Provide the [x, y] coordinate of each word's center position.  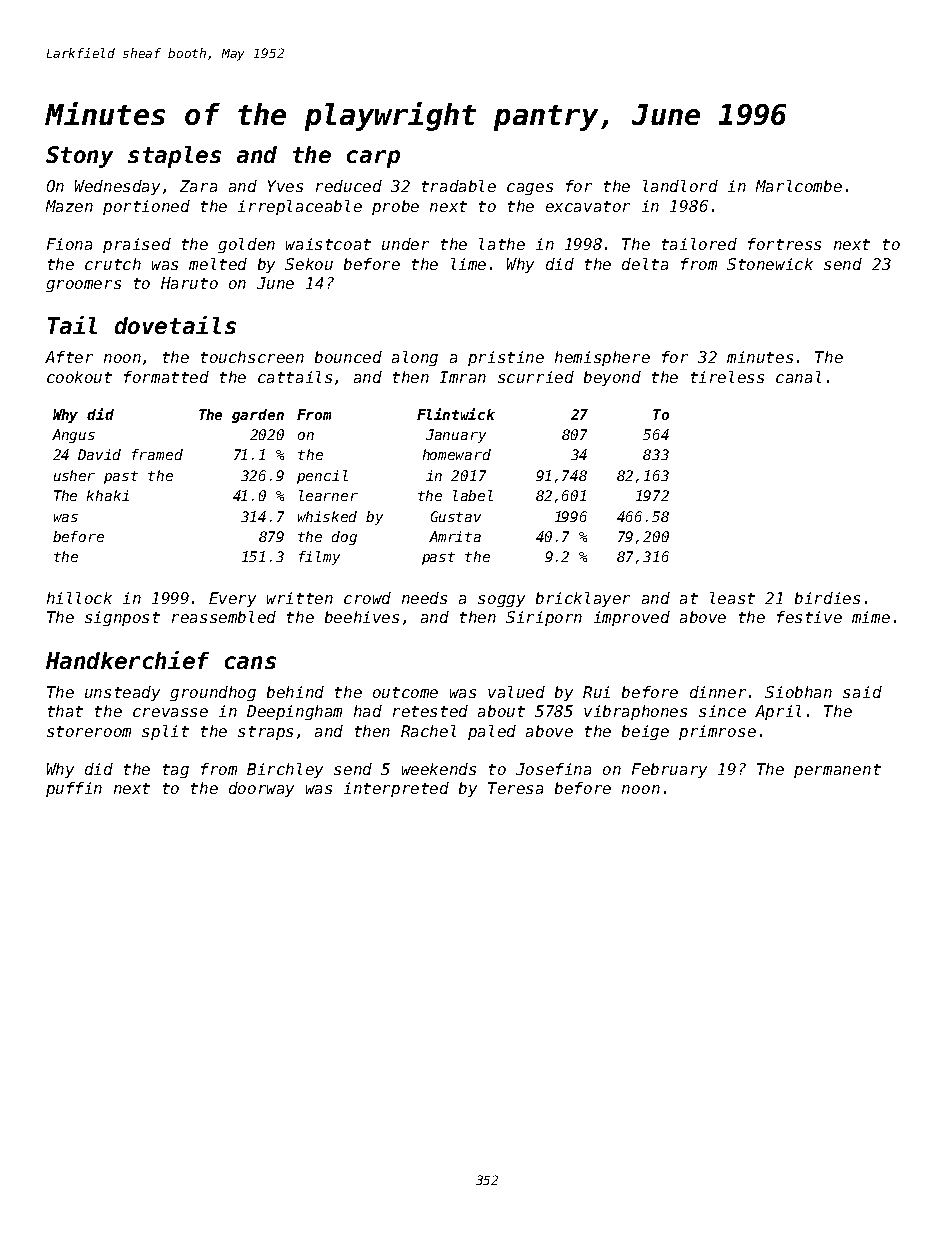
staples [174, 157]
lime [468, 264]
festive [809, 617]
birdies [827, 598]
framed [157, 454]
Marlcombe [799, 186]
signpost [122, 618]
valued [516, 692]
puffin [74, 789]
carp [373, 159]
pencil [322, 477]
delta [645, 264]
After [69, 357]
